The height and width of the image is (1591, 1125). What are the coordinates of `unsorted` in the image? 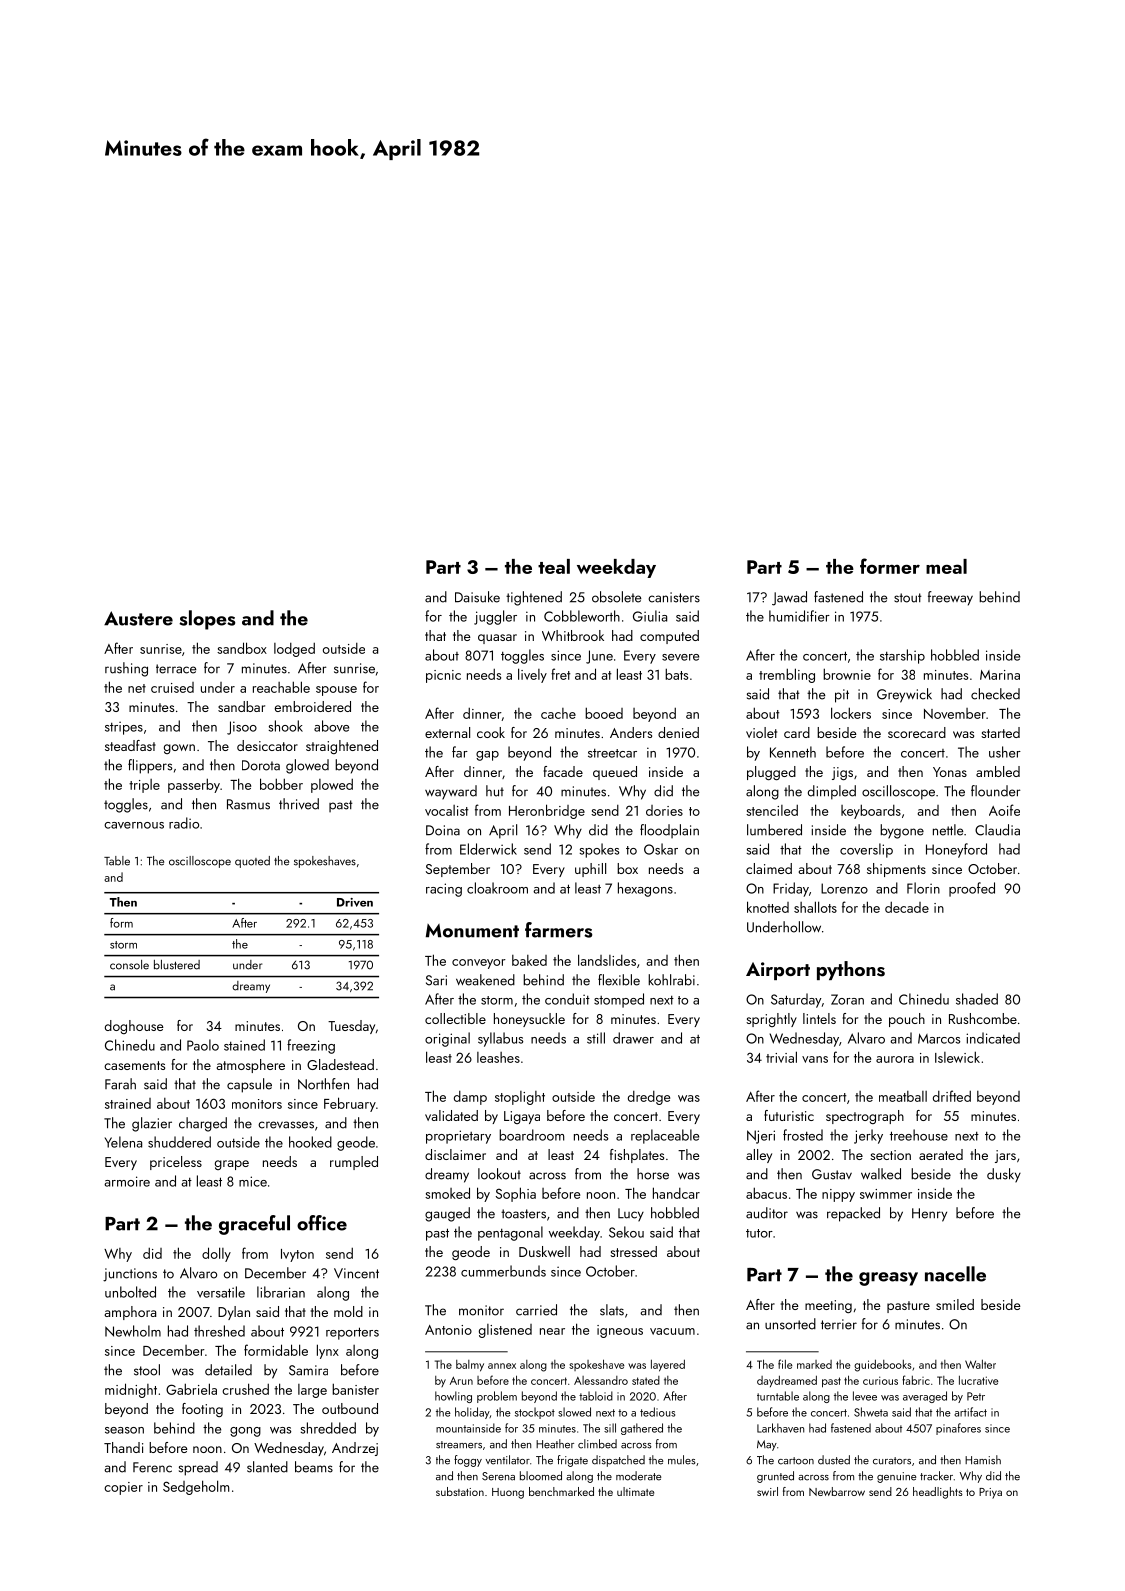 It's located at (790, 1324).
